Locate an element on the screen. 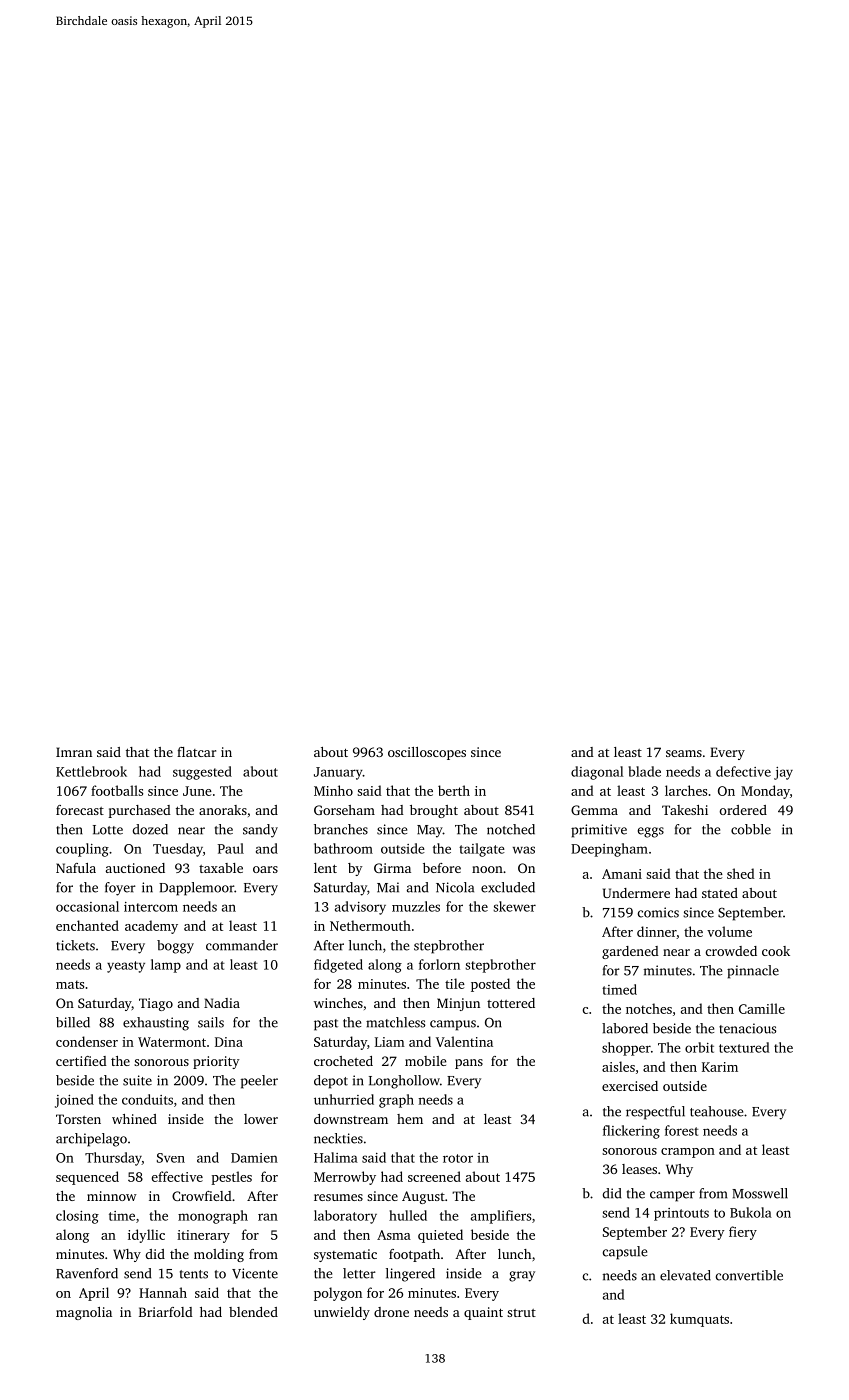 This screenshot has width=849, height=1400. rotor is located at coordinates (458, 1158).
